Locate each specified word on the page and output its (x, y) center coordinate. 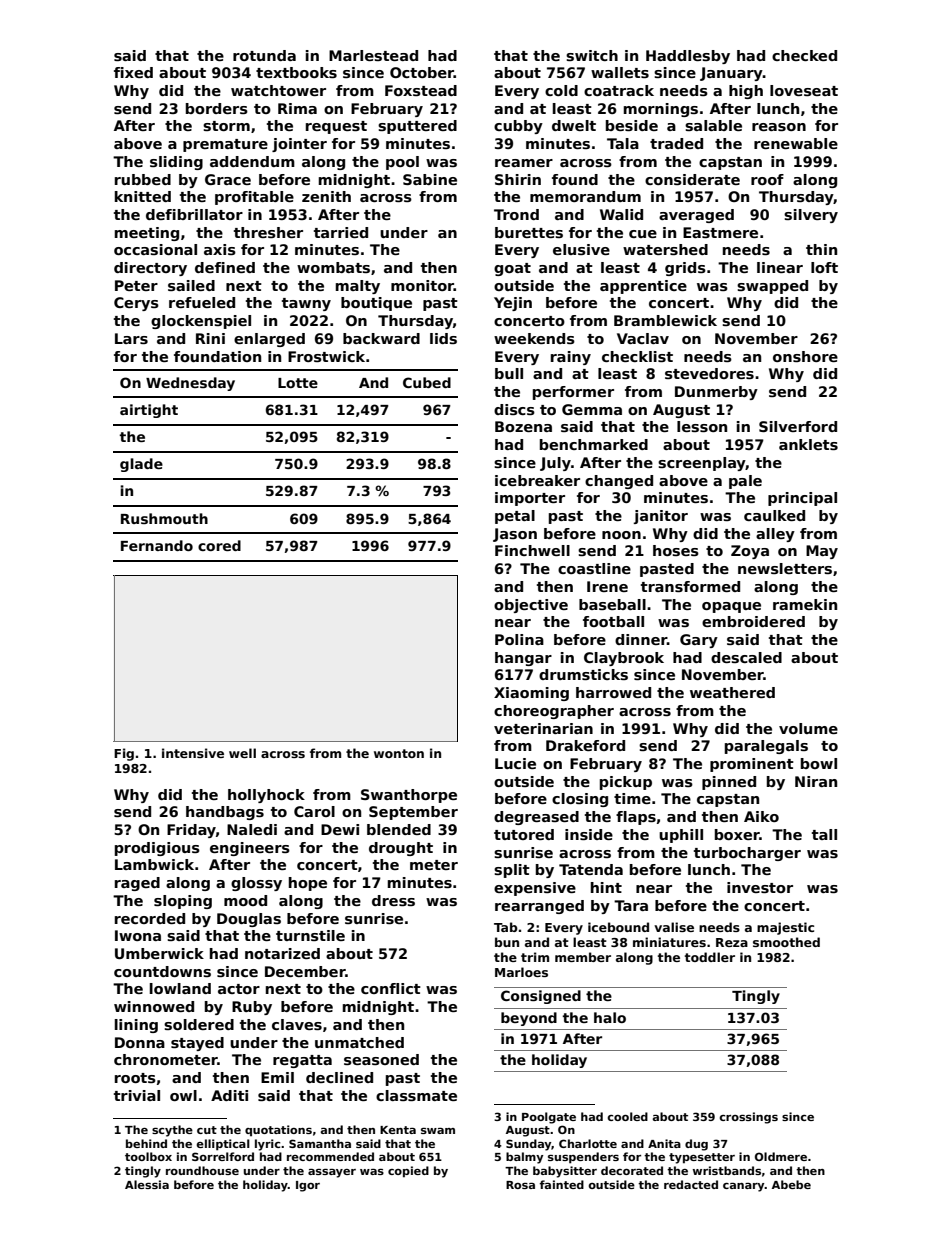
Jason (515, 535)
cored (219, 545)
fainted (562, 1184)
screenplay (702, 464)
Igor (308, 1186)
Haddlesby (688, 57)
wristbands (727, 1170)
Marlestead (373, 55)
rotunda (264, 55)
